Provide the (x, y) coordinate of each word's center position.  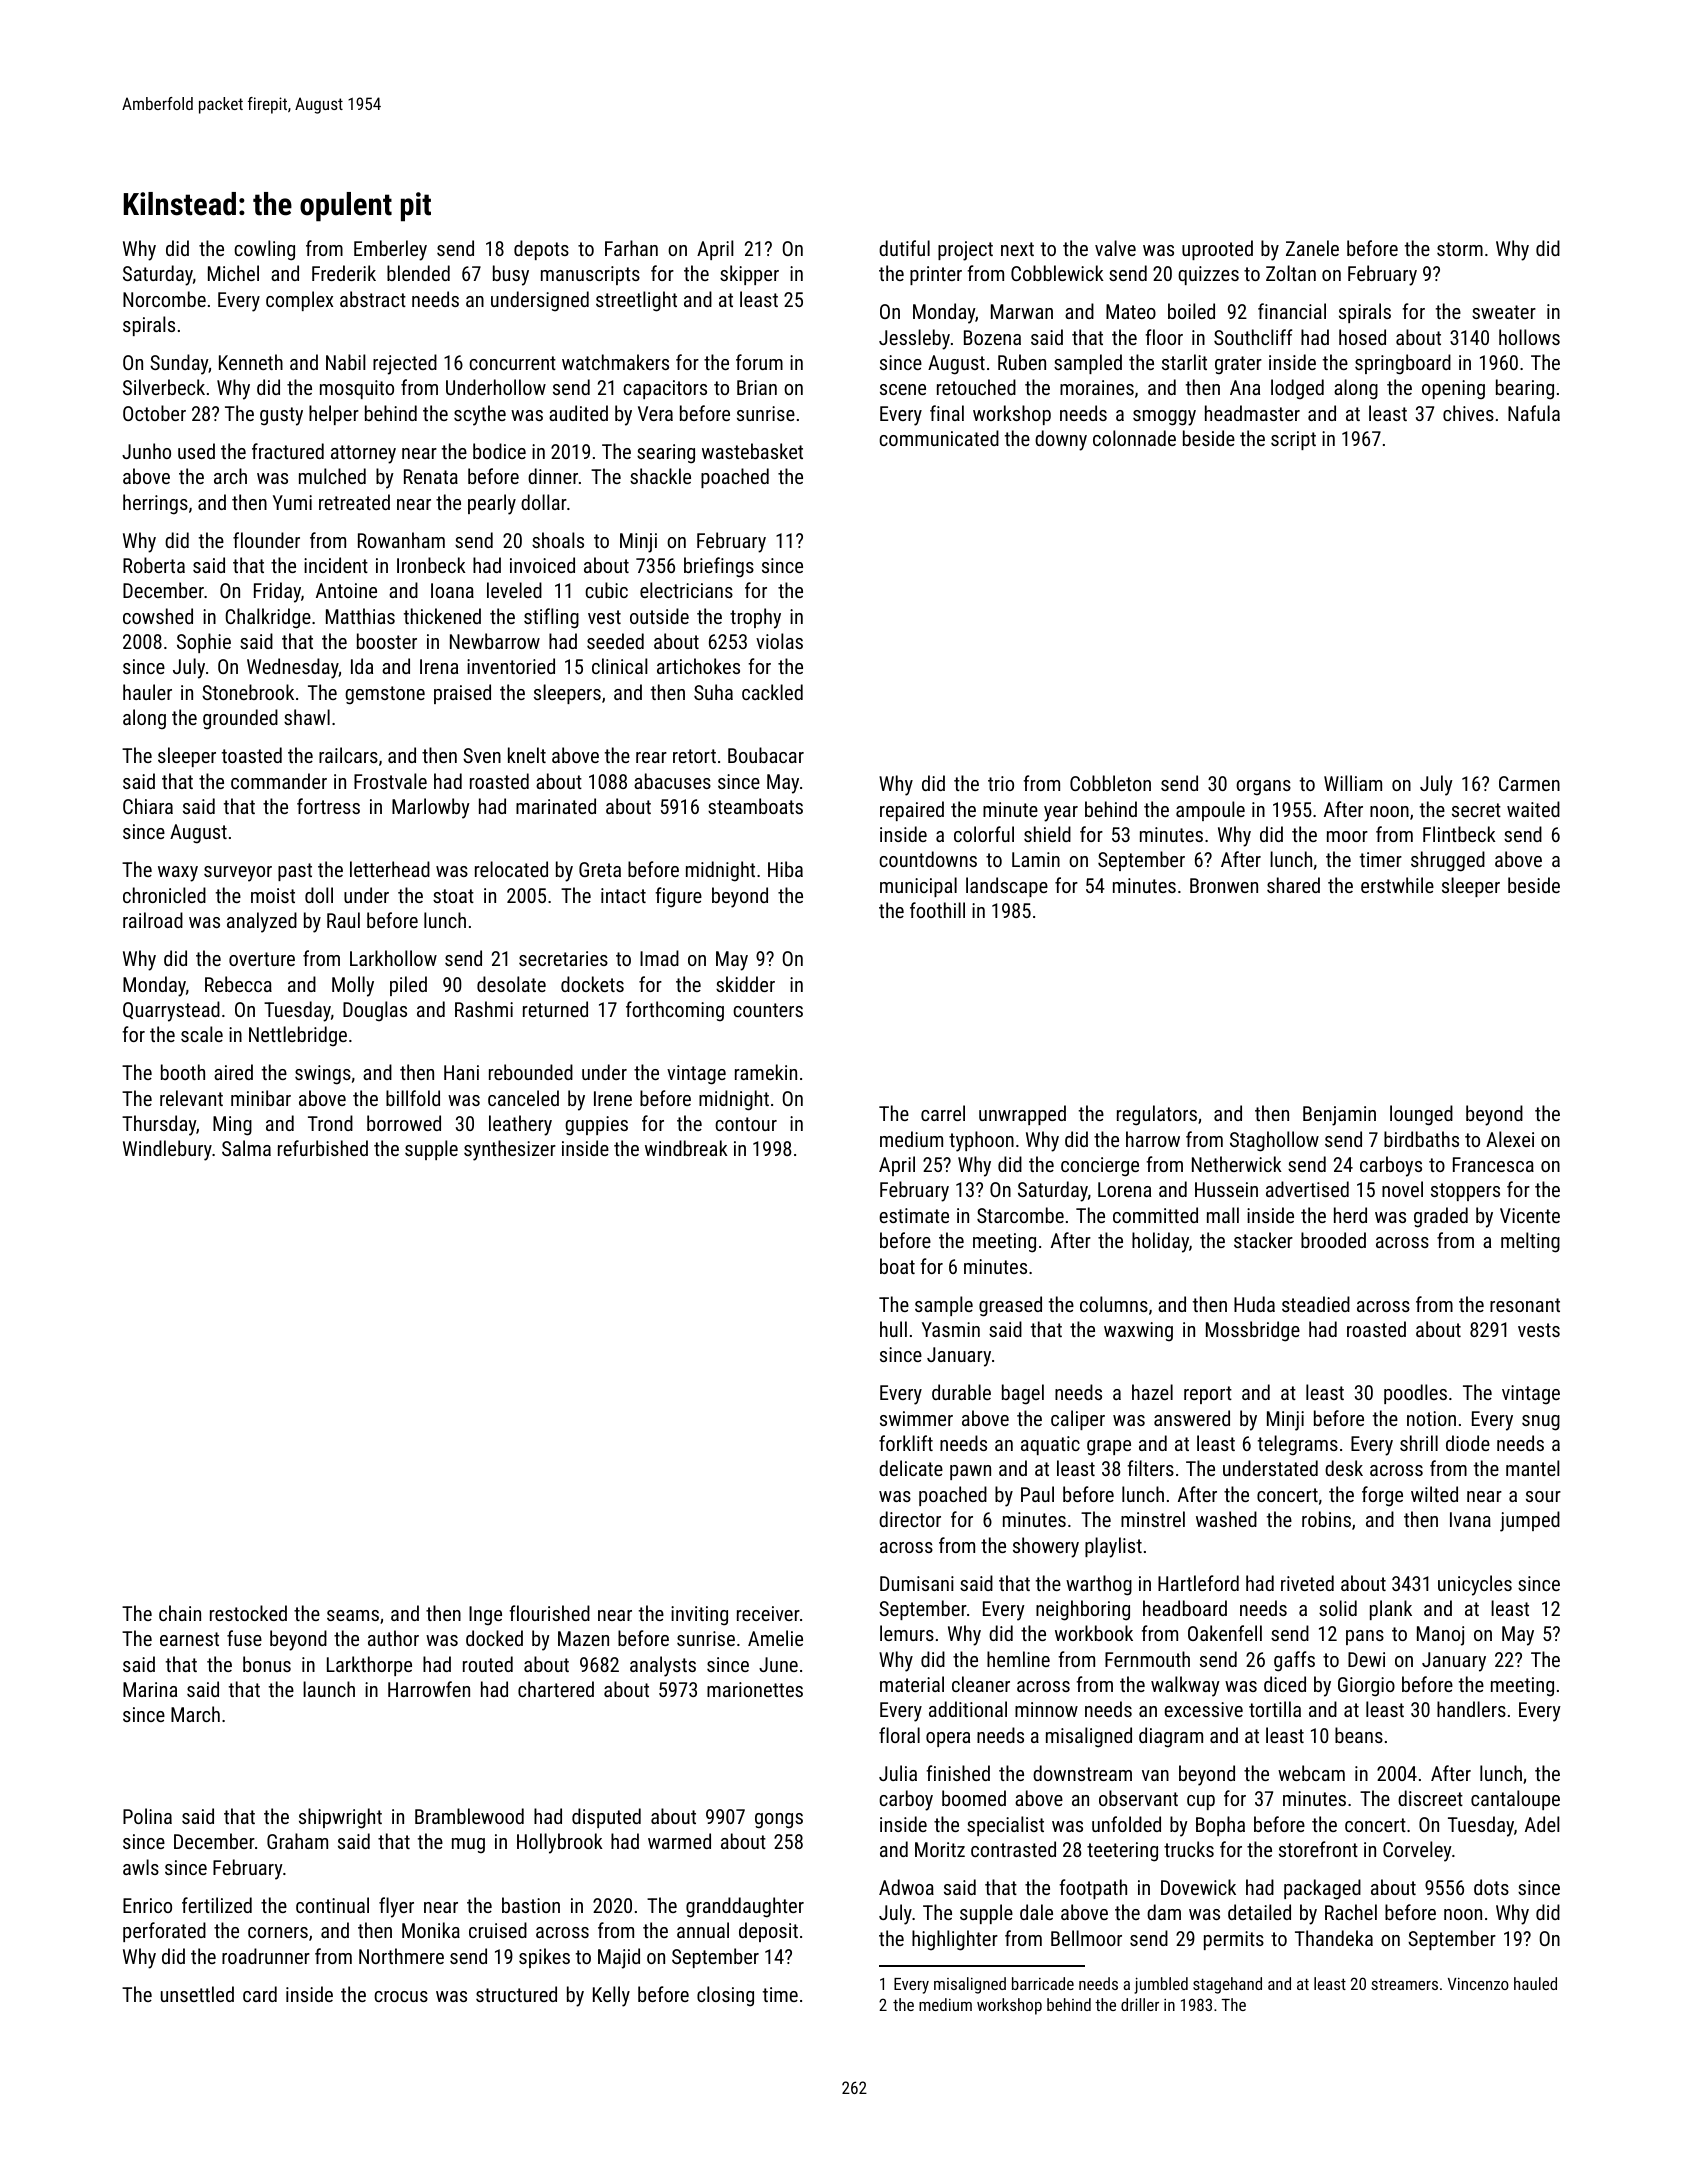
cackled (772, 692)
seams (353, 1615)
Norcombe (164, 299)
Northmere (401, 1956)
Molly (353, 986)
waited (1533, 809)
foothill (937, 910)
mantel (1533, 1468)
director (910, 1519)
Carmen (1529, 783)
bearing (1525, 389)
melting (1530, 1242)
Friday (277, 592)
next (1017, 249)
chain (180, 1613)
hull (893, 1329)
